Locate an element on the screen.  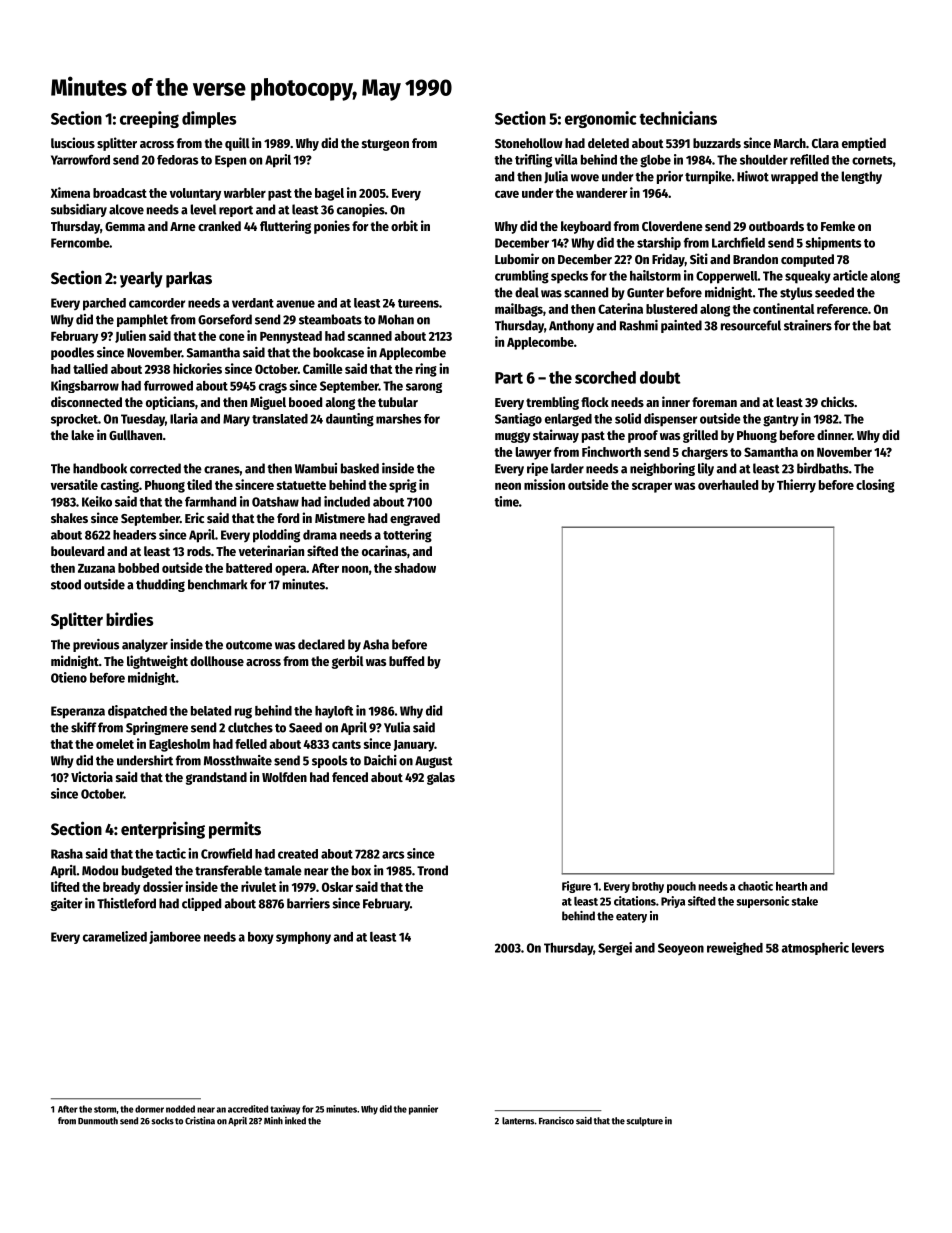
dimples is located at coordinates (209, 119).
